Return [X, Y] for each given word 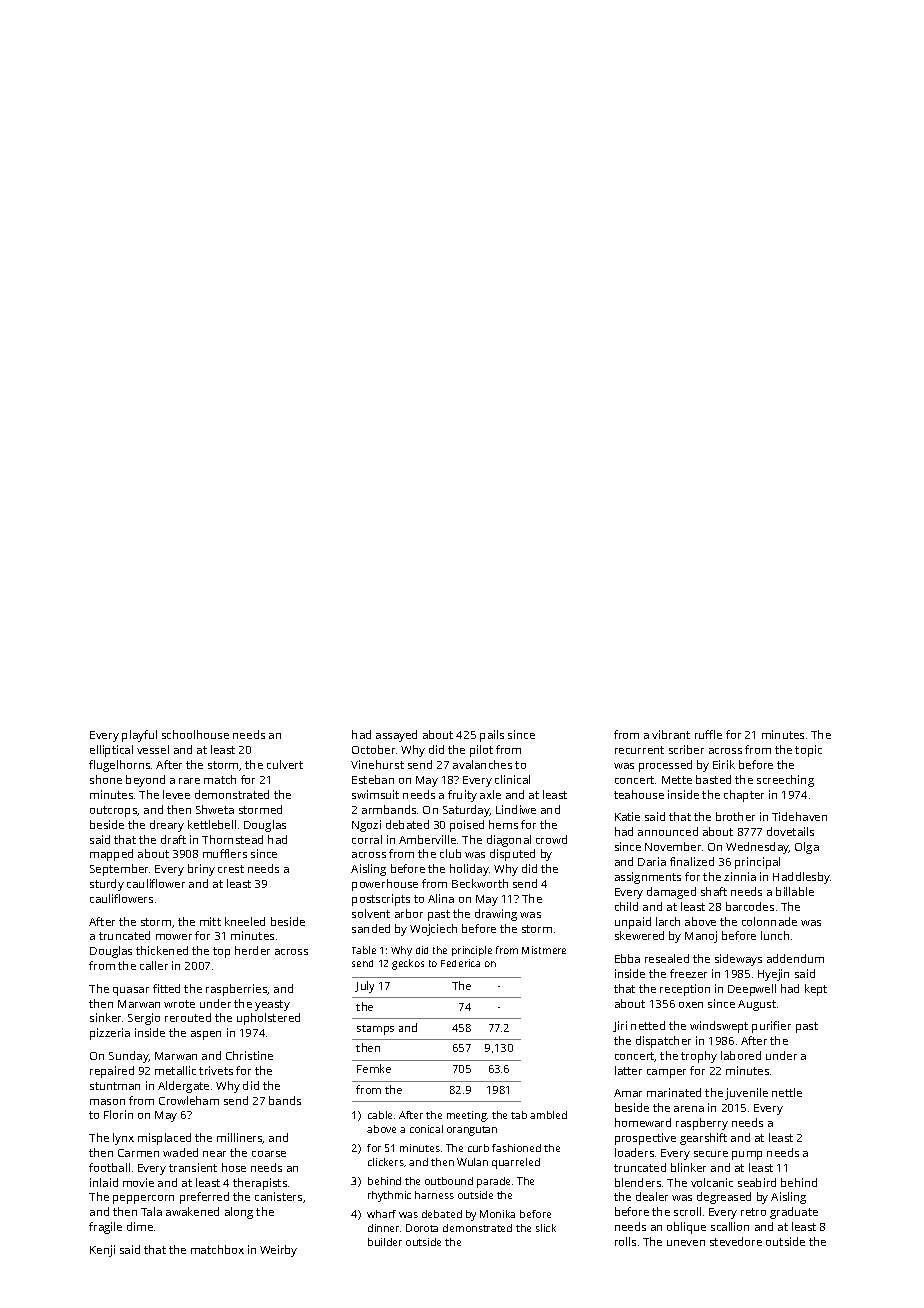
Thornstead [232, 839]
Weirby [278, 1251]
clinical [512, 779]
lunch [775, 935]
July [364, 987]
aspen [206, 1035]
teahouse [639, 794]
